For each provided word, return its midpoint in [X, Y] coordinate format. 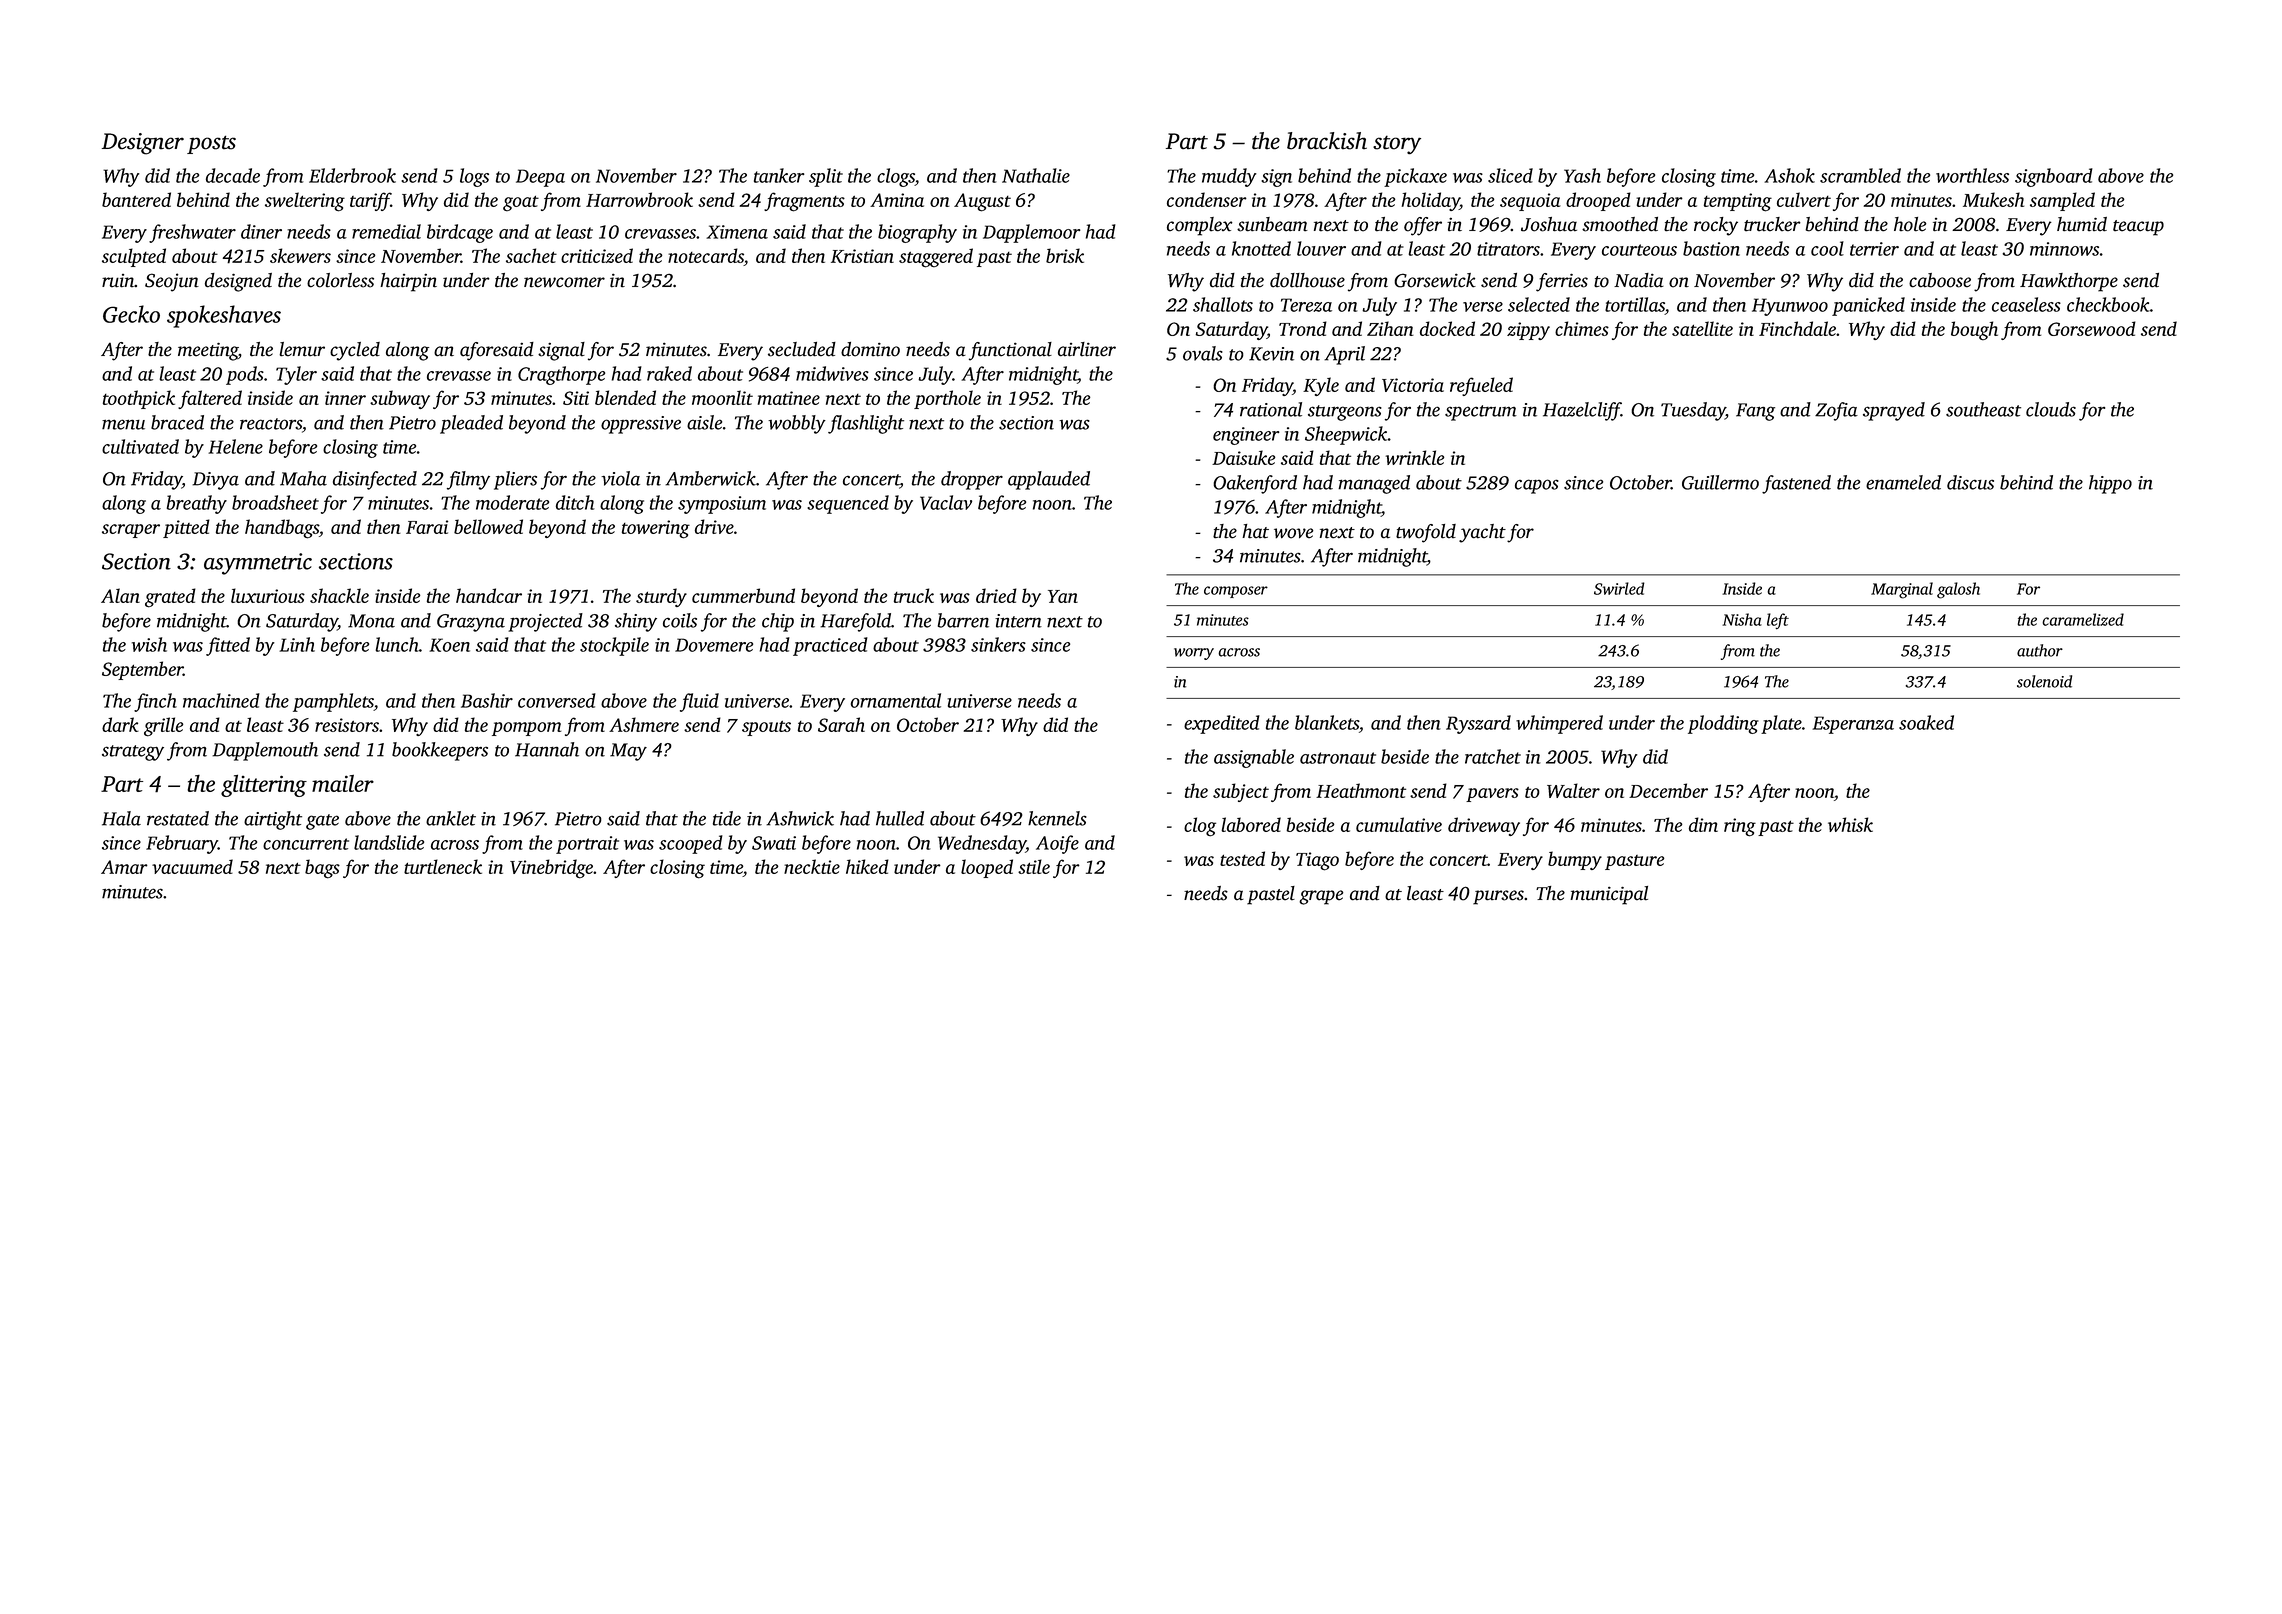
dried [996, 595]
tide [727, 818]
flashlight [866, 424]
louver [1321, 248]
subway [400, 399]
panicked [1868, 306]
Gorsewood [2092, 328]
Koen [449, 645]
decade [233, 175]
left [1778, 621]
